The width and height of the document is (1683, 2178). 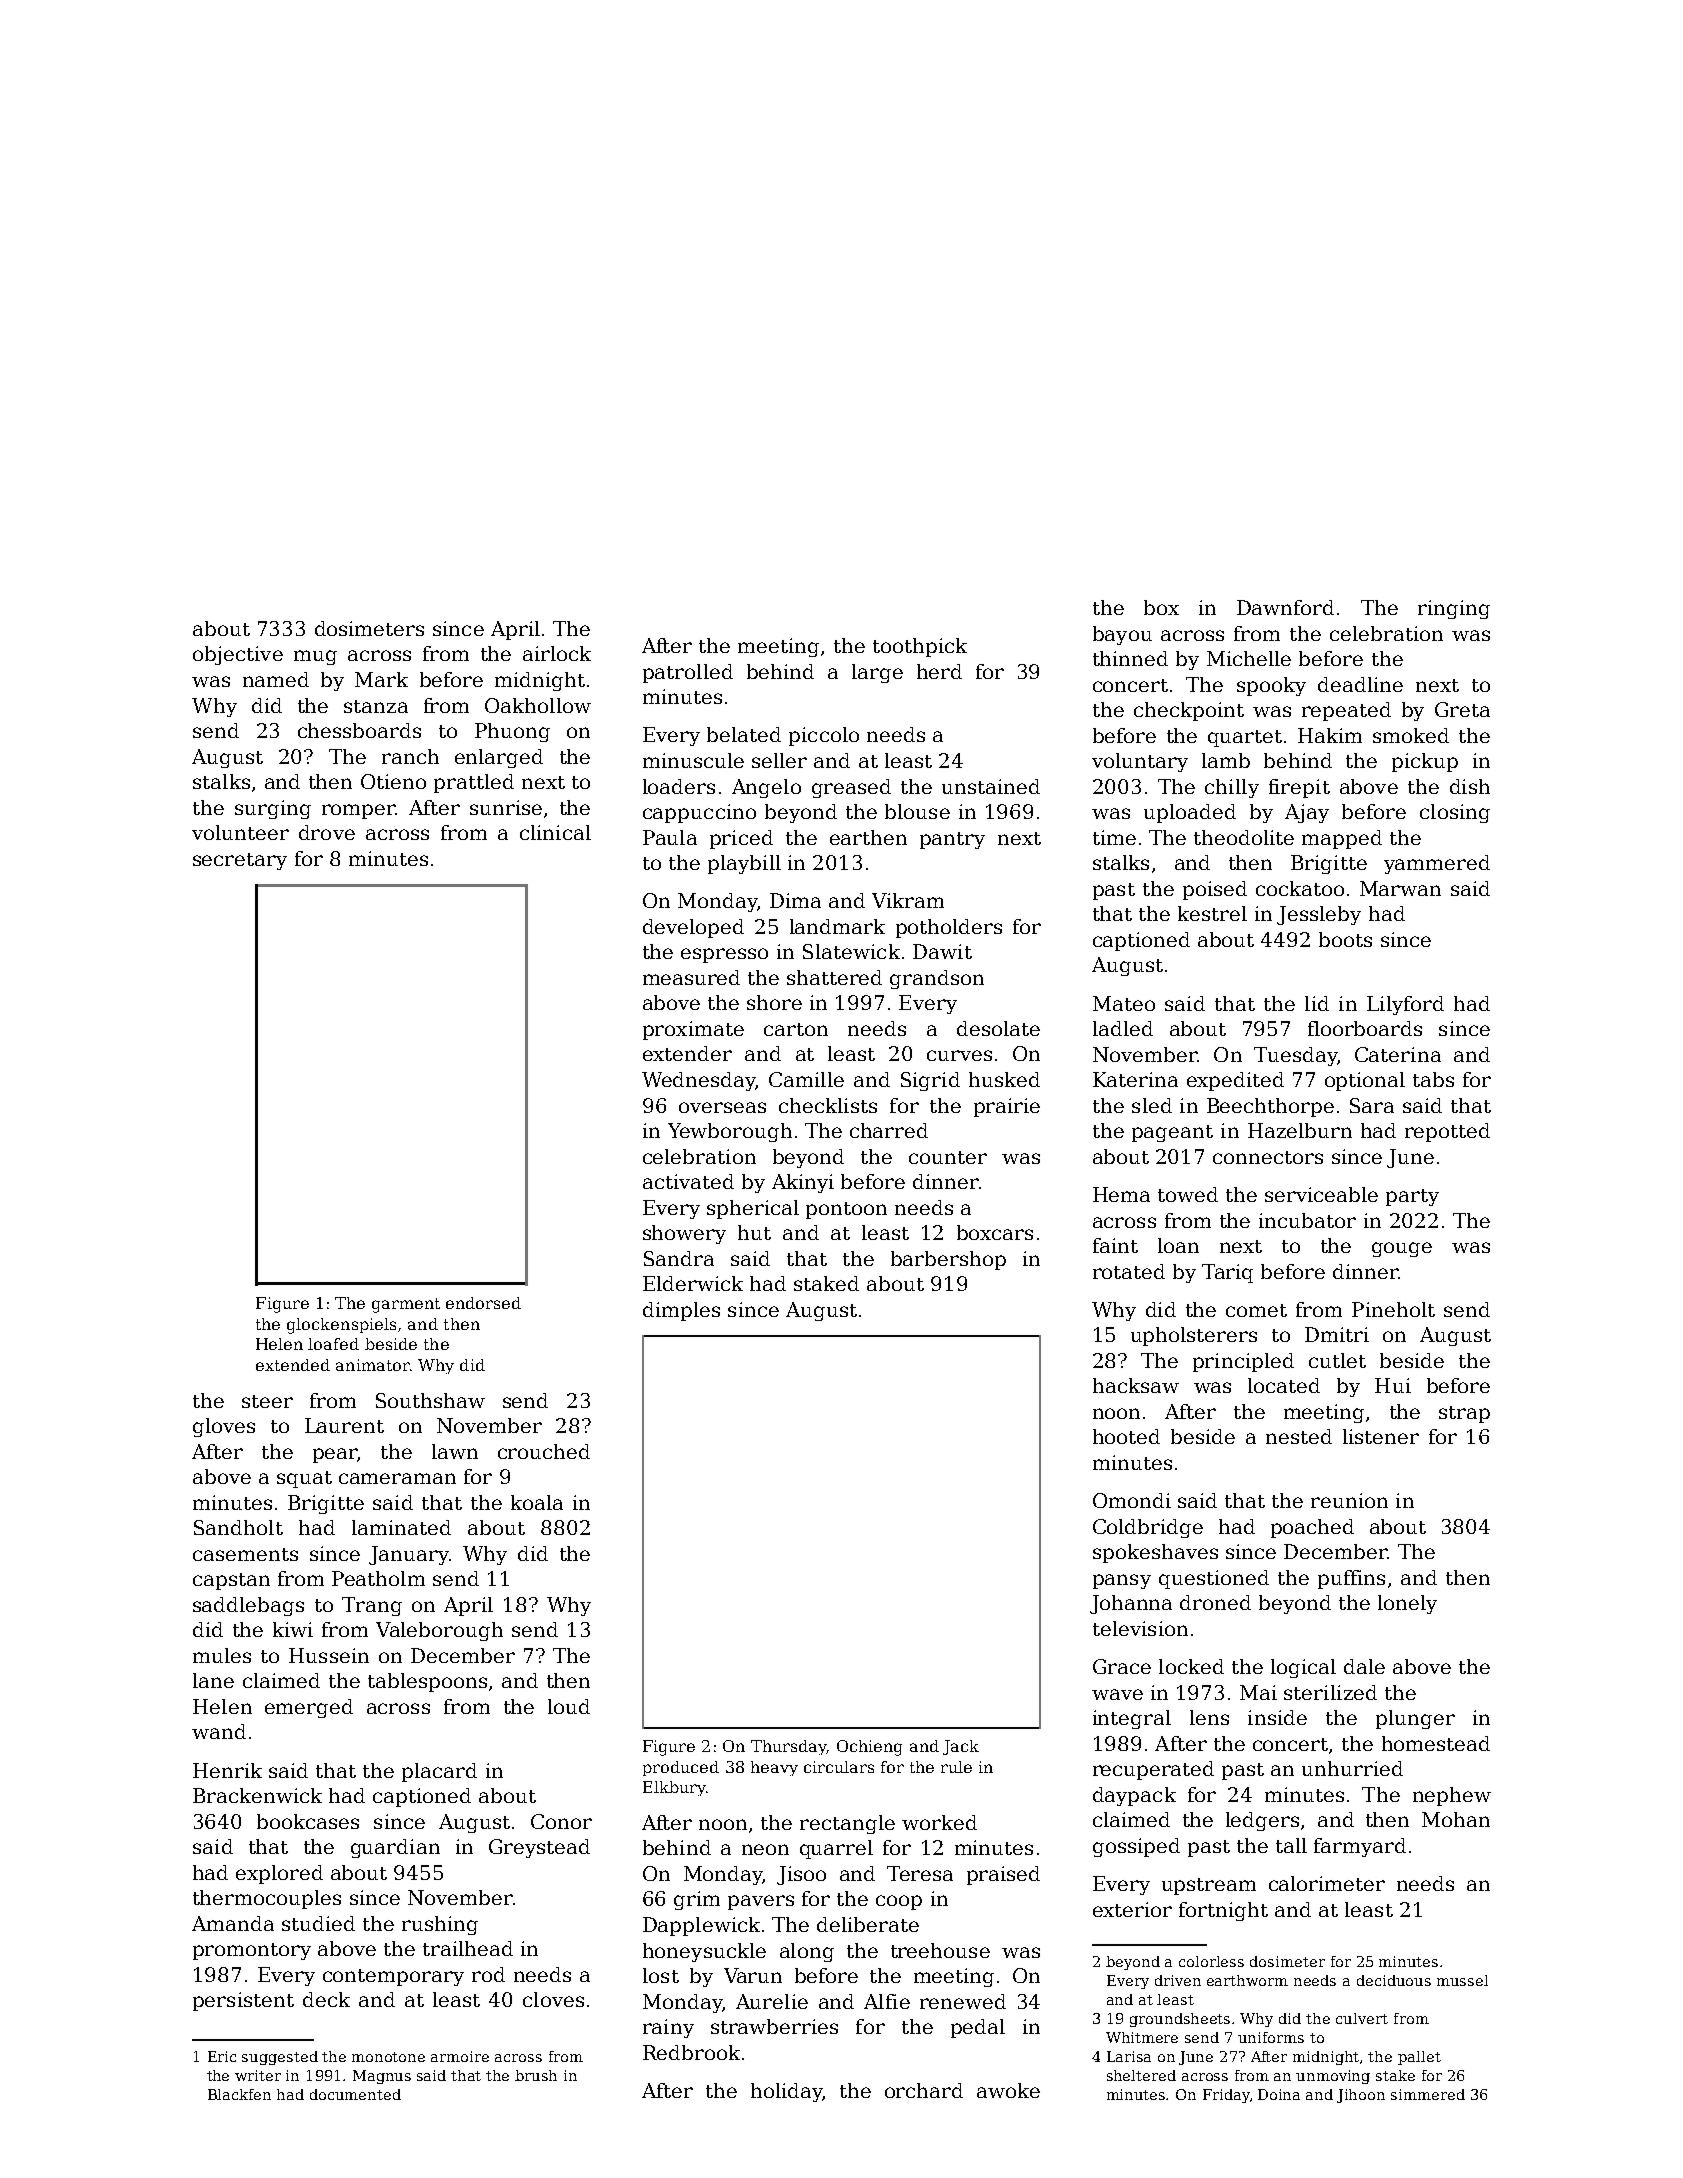 I want to click on airlock, so click(x=557, y=653).
